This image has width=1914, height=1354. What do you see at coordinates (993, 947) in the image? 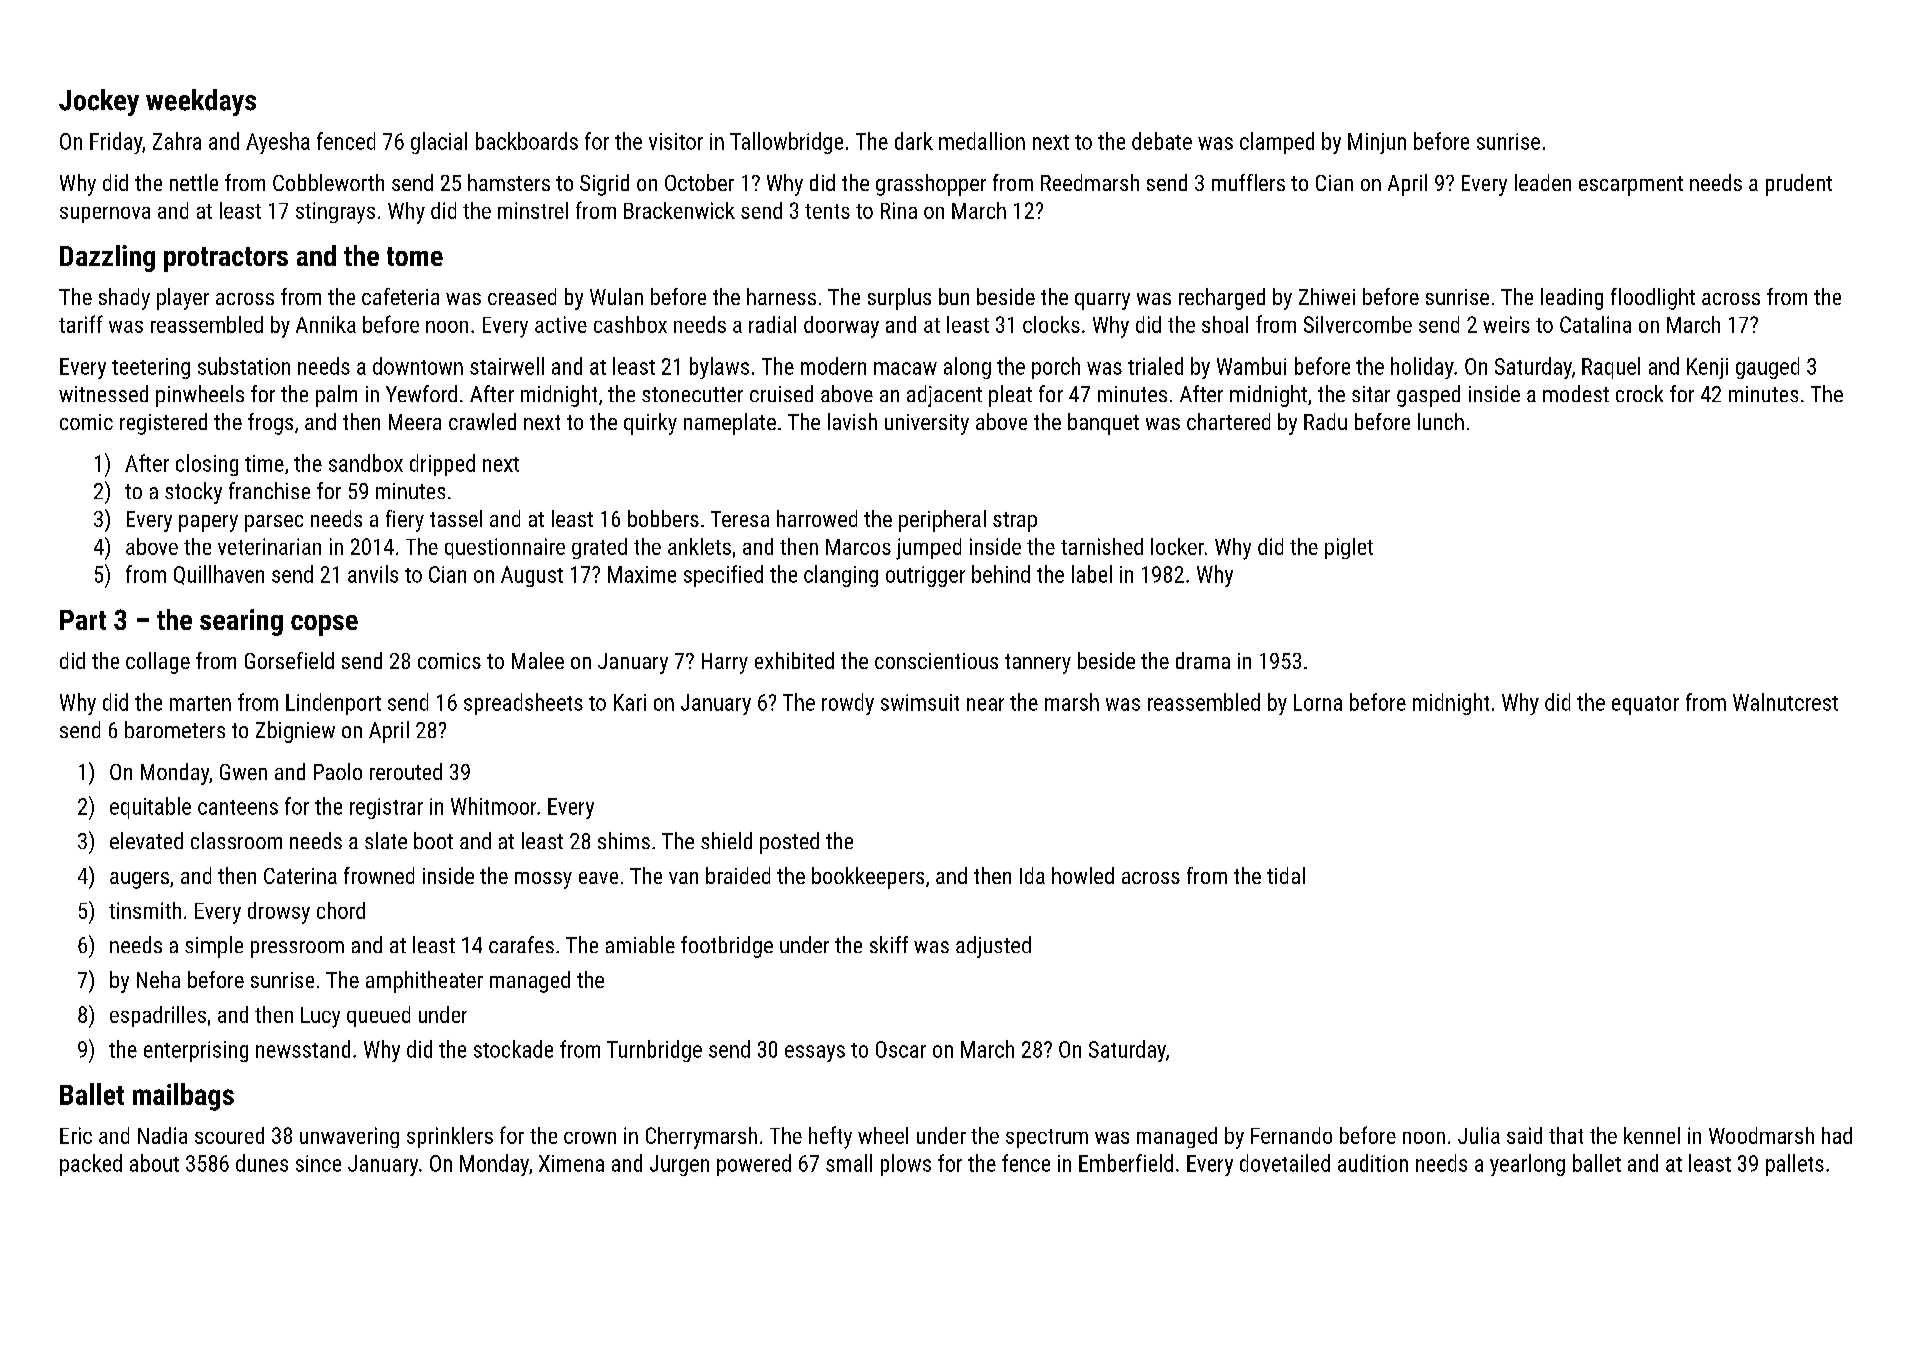
I see `adjusted` at bounding box center [993, 947].
